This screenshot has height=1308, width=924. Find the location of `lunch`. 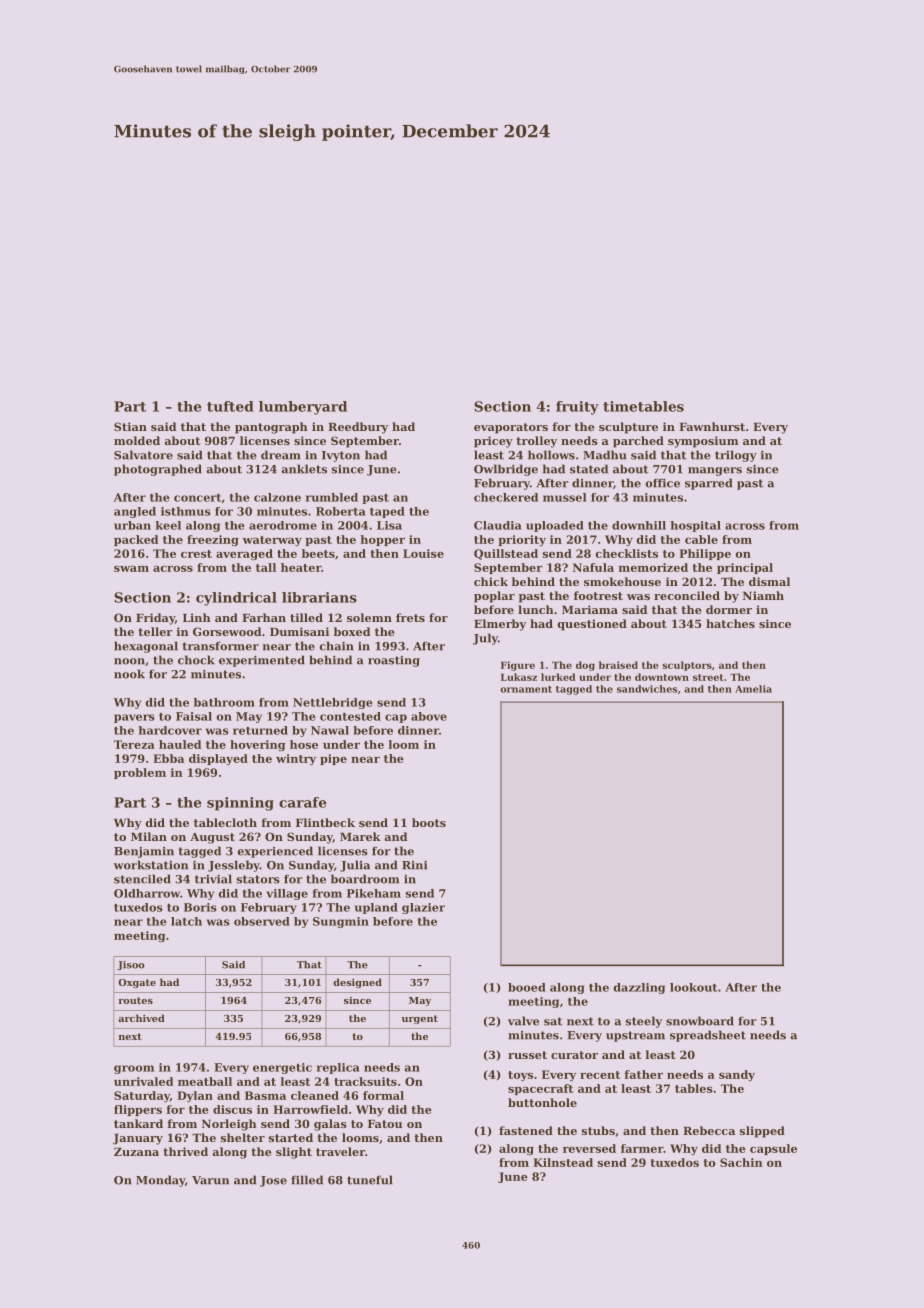

lunch is located at coordinates (536, 609).
